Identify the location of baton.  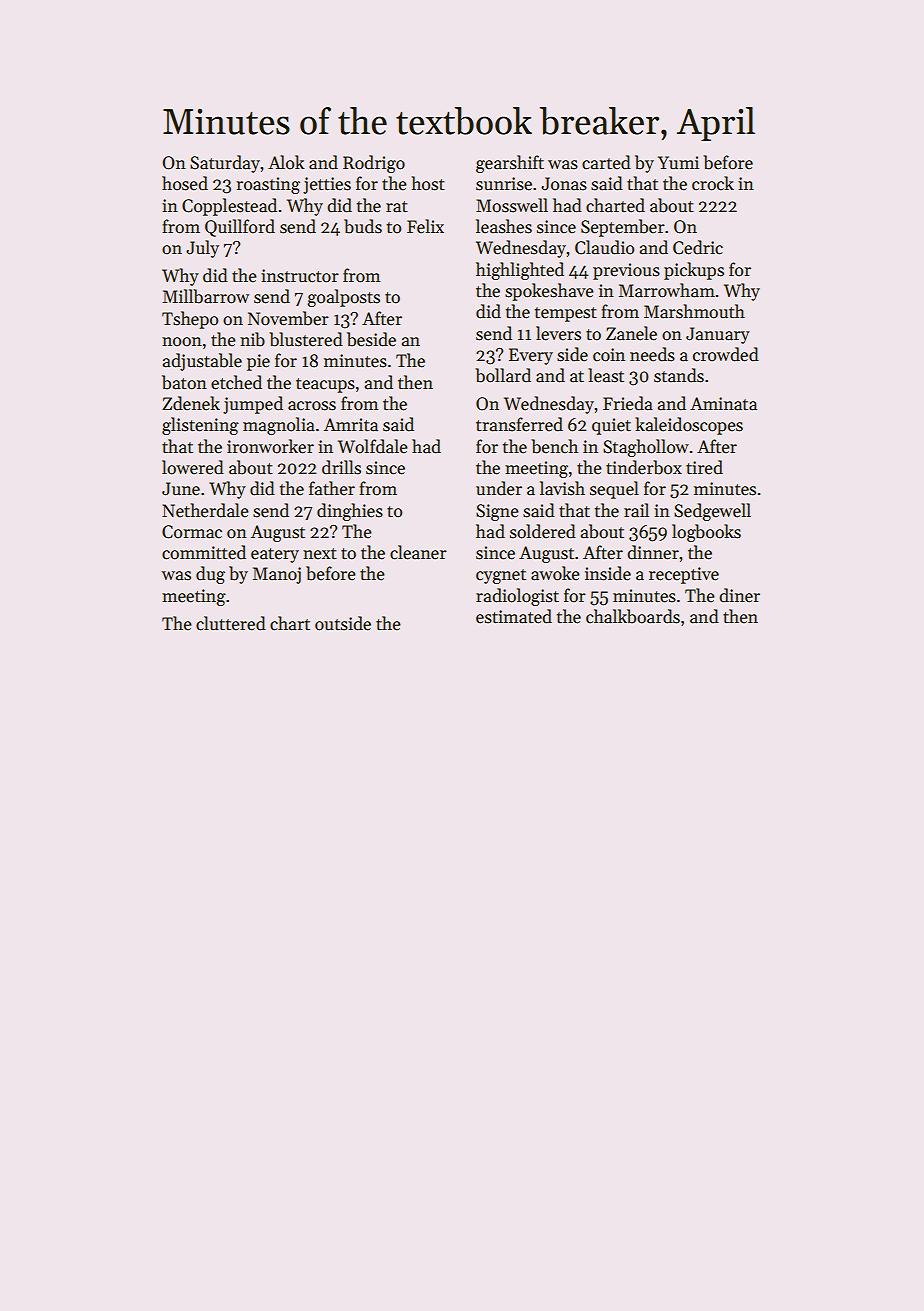
(184, 382).
